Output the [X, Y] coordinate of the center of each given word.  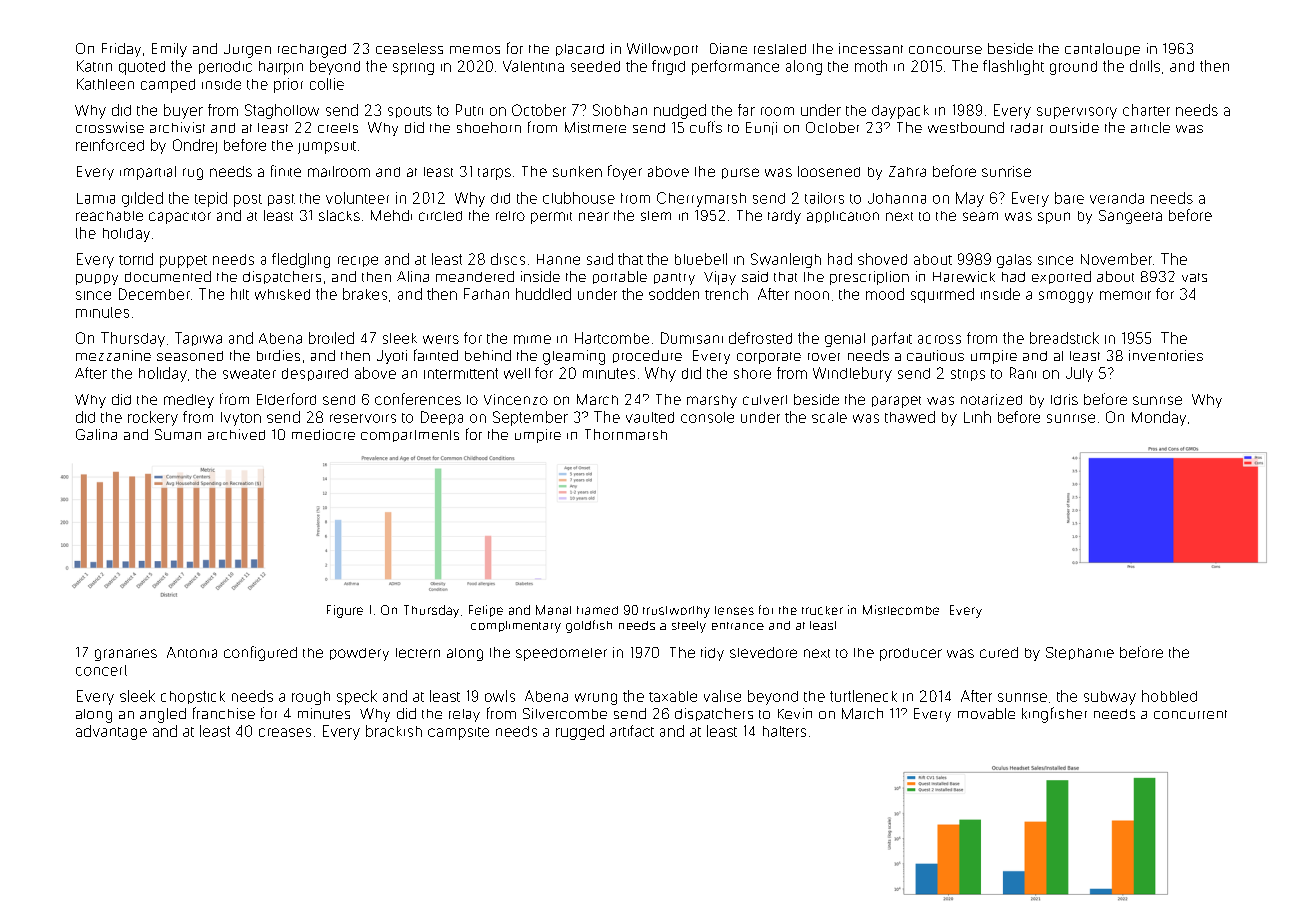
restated [780, 49]
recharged [312, 51]
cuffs [706, 127]
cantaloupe [1102, 49]
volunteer [357, 198]
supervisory [1077, 113]
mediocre [323, 434]
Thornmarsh [626, 434]
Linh [977, 417]
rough [311, 698]
